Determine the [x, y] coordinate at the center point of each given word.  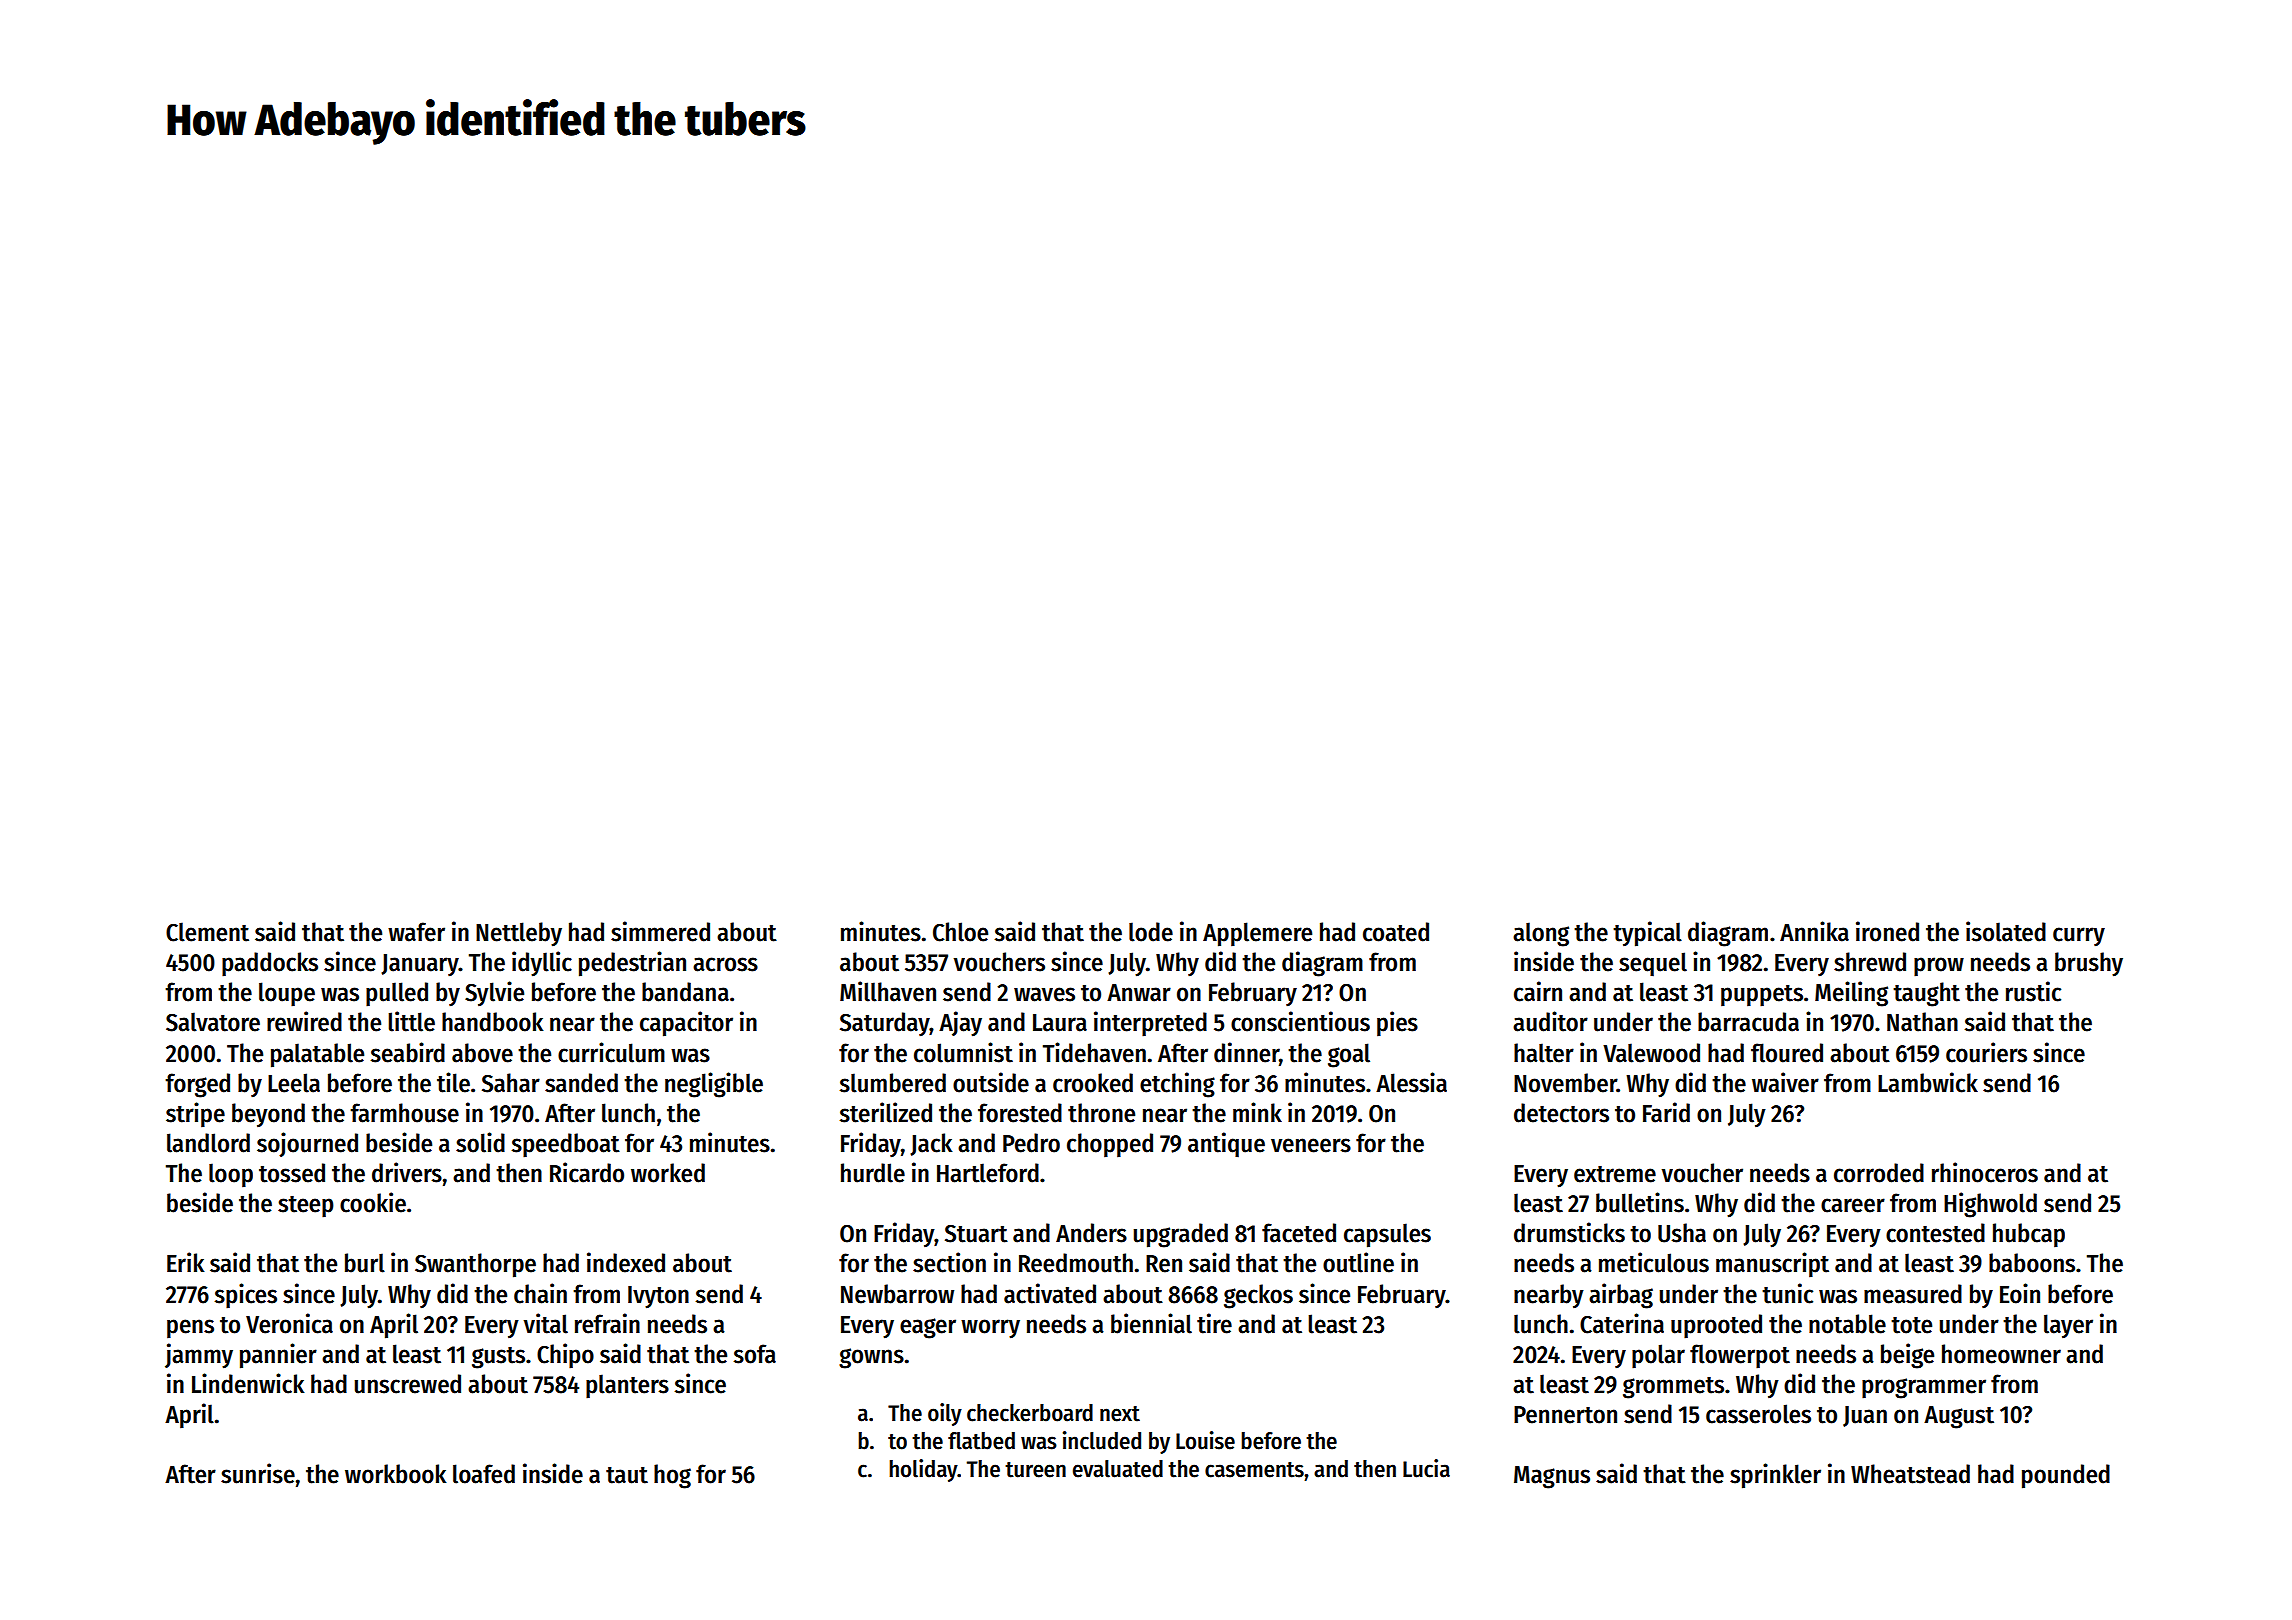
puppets [1762, 996]
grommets [1673, 1388]
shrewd [1870, 962]
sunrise [258, 1473]
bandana [685, 992]
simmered [660, 931]
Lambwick [1928, 1082]
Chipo [565, 1356]
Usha [1682, 1233]
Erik [185, 1262]
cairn [1538, 991]
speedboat [566, 1145]
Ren [1164, 1264]
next [1120, 1414]
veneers [1311, 1145]
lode [1151, 932]
